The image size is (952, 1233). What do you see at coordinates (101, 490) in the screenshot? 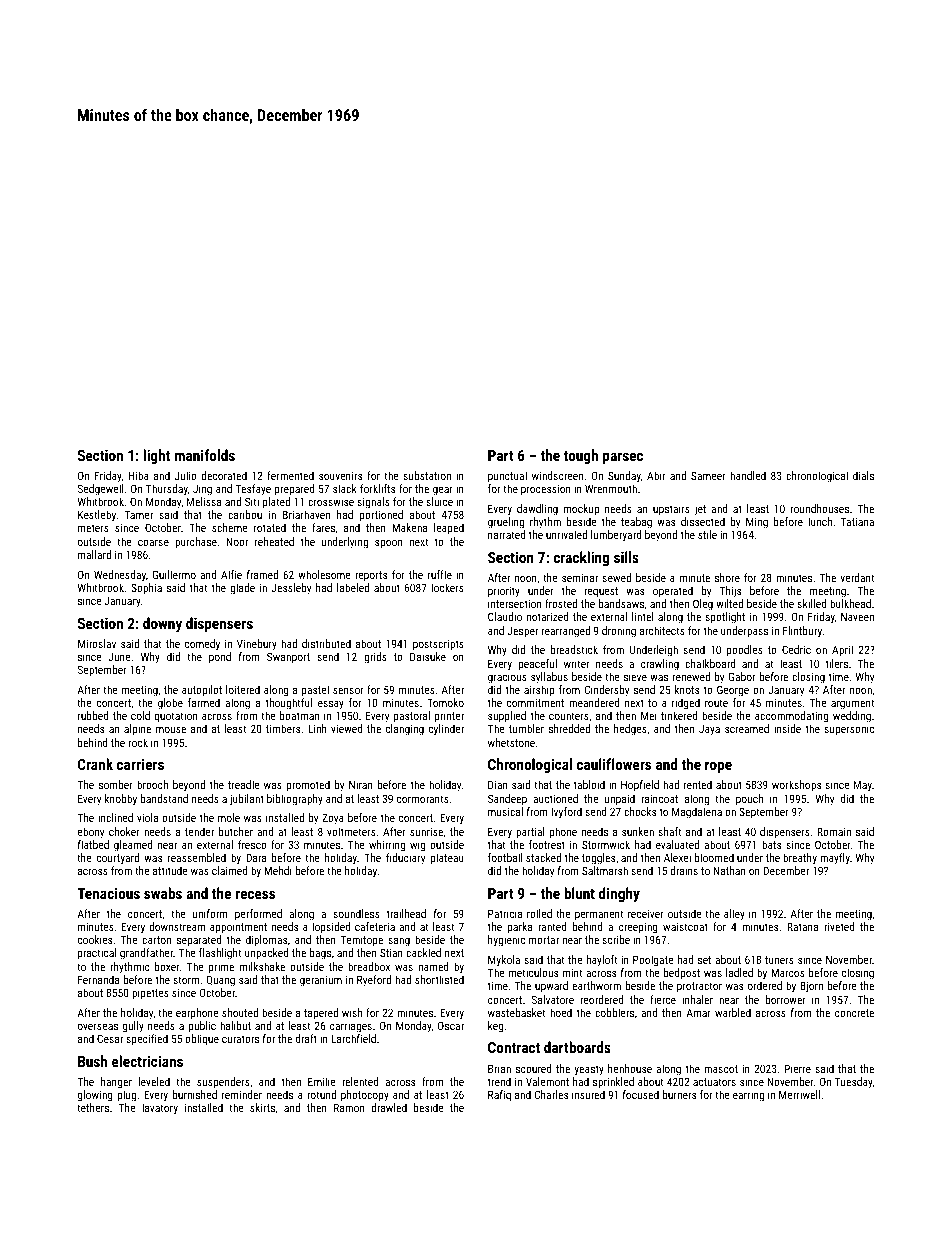
I see `Sedgewell` at bounding box center [101, 490].
